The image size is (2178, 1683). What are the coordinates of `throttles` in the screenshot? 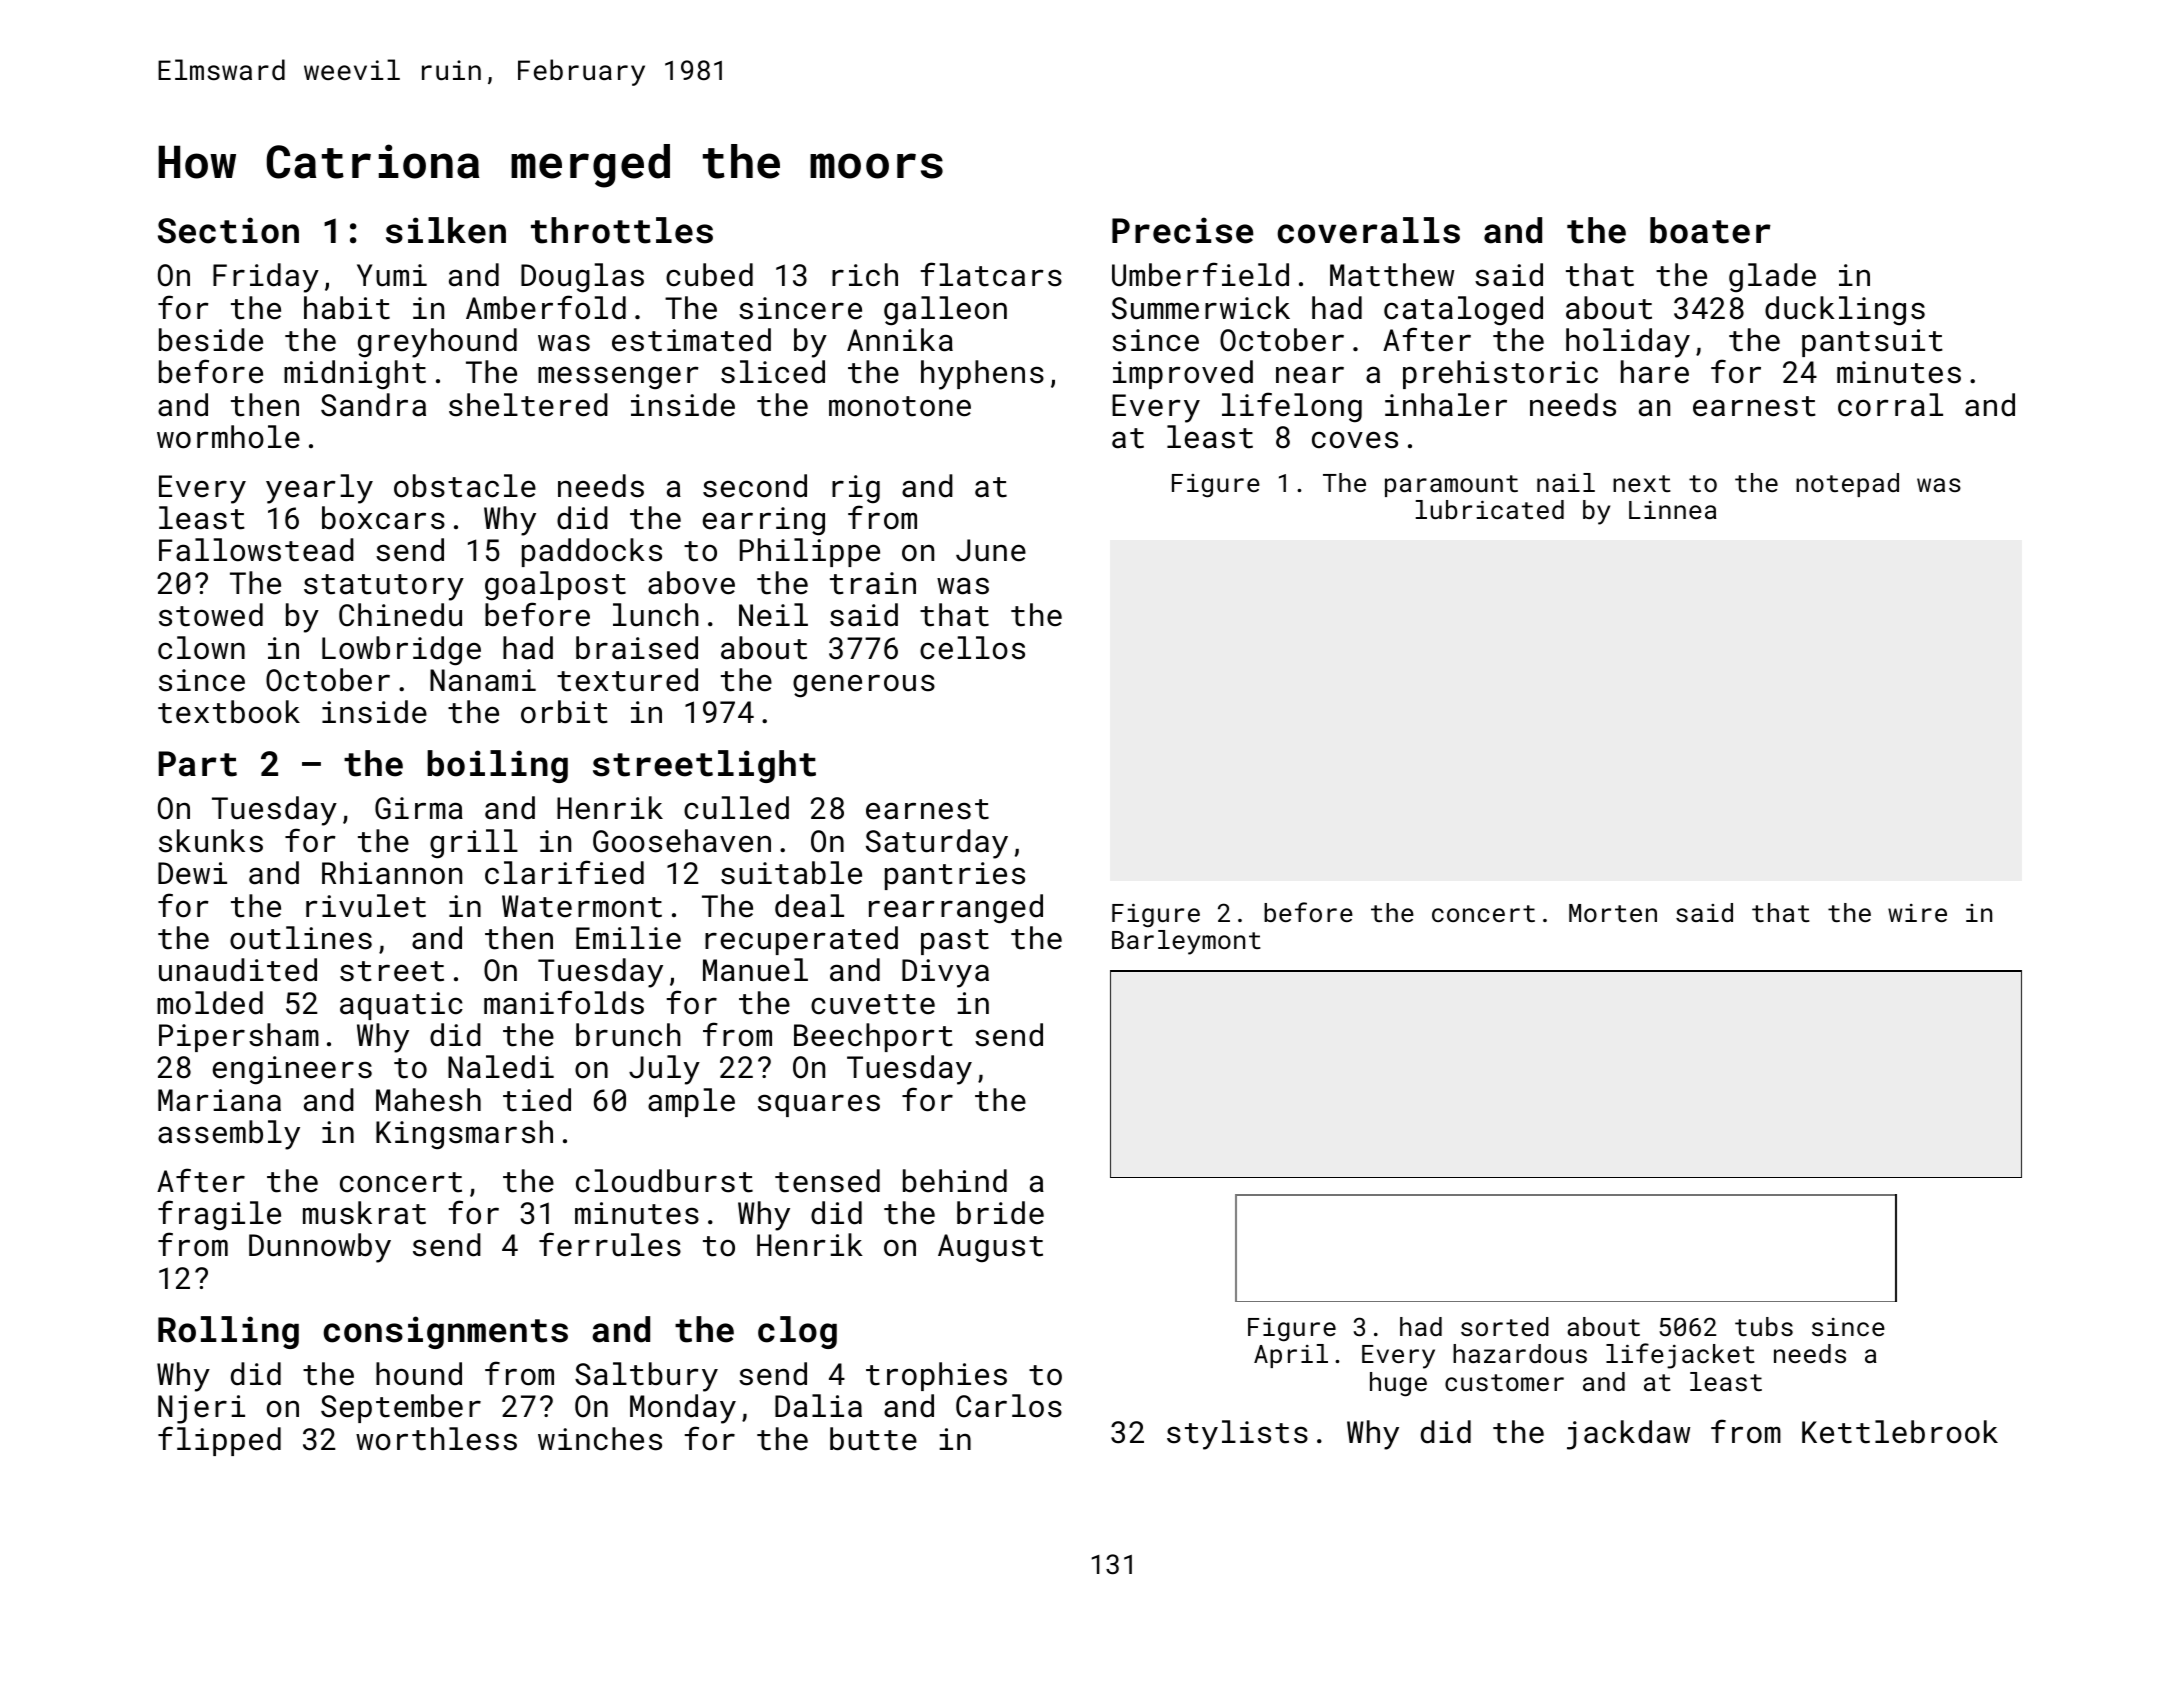 It's located at (622, 230).
